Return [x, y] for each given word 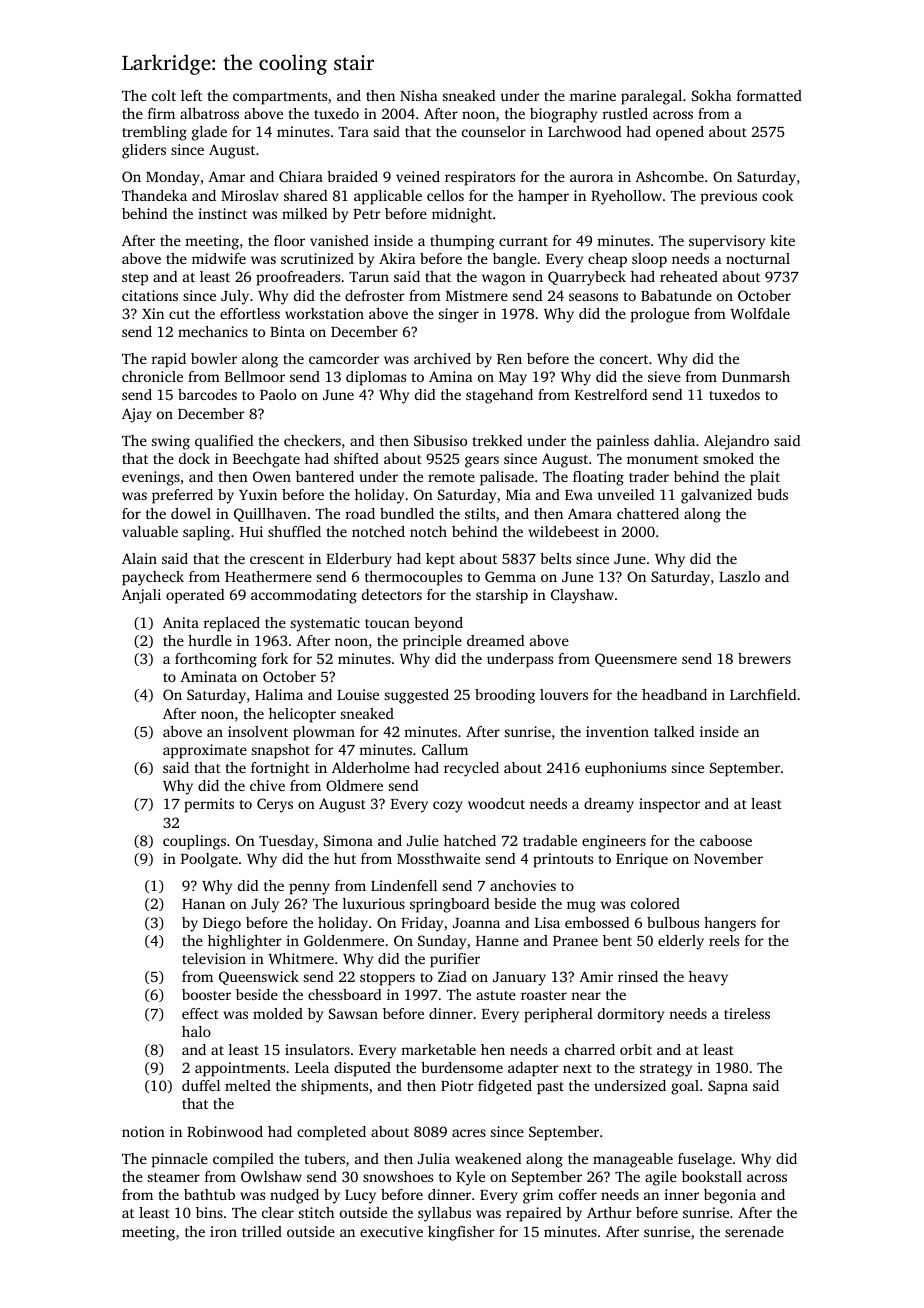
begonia [730, 1196]
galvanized [716, 496]
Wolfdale [760, 313]
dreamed [495, 640]
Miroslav [250, 195]
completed [331, 1133]
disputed [362, 1069]
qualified [224, 442]
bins [209, 1212]
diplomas [376, 378]
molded [278, 1013]
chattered [648, 513]
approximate [205, 751]
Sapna [728, 1087]
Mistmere [477, 295]
